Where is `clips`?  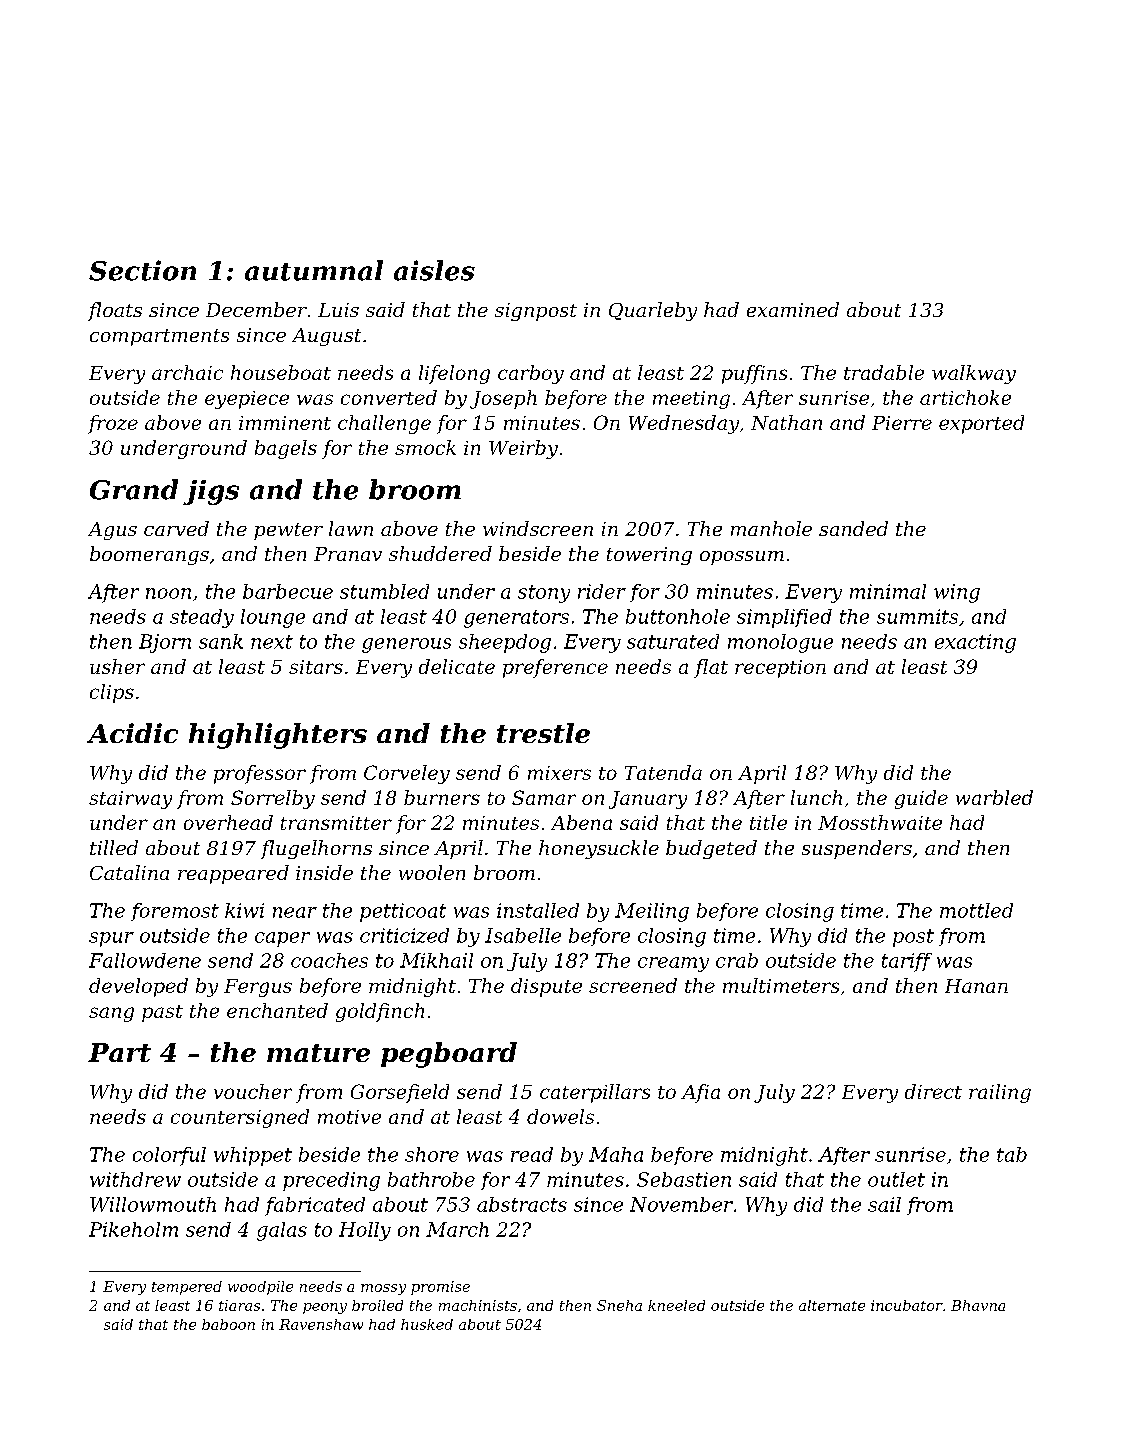 clips is located at coordinates (112, 693).
